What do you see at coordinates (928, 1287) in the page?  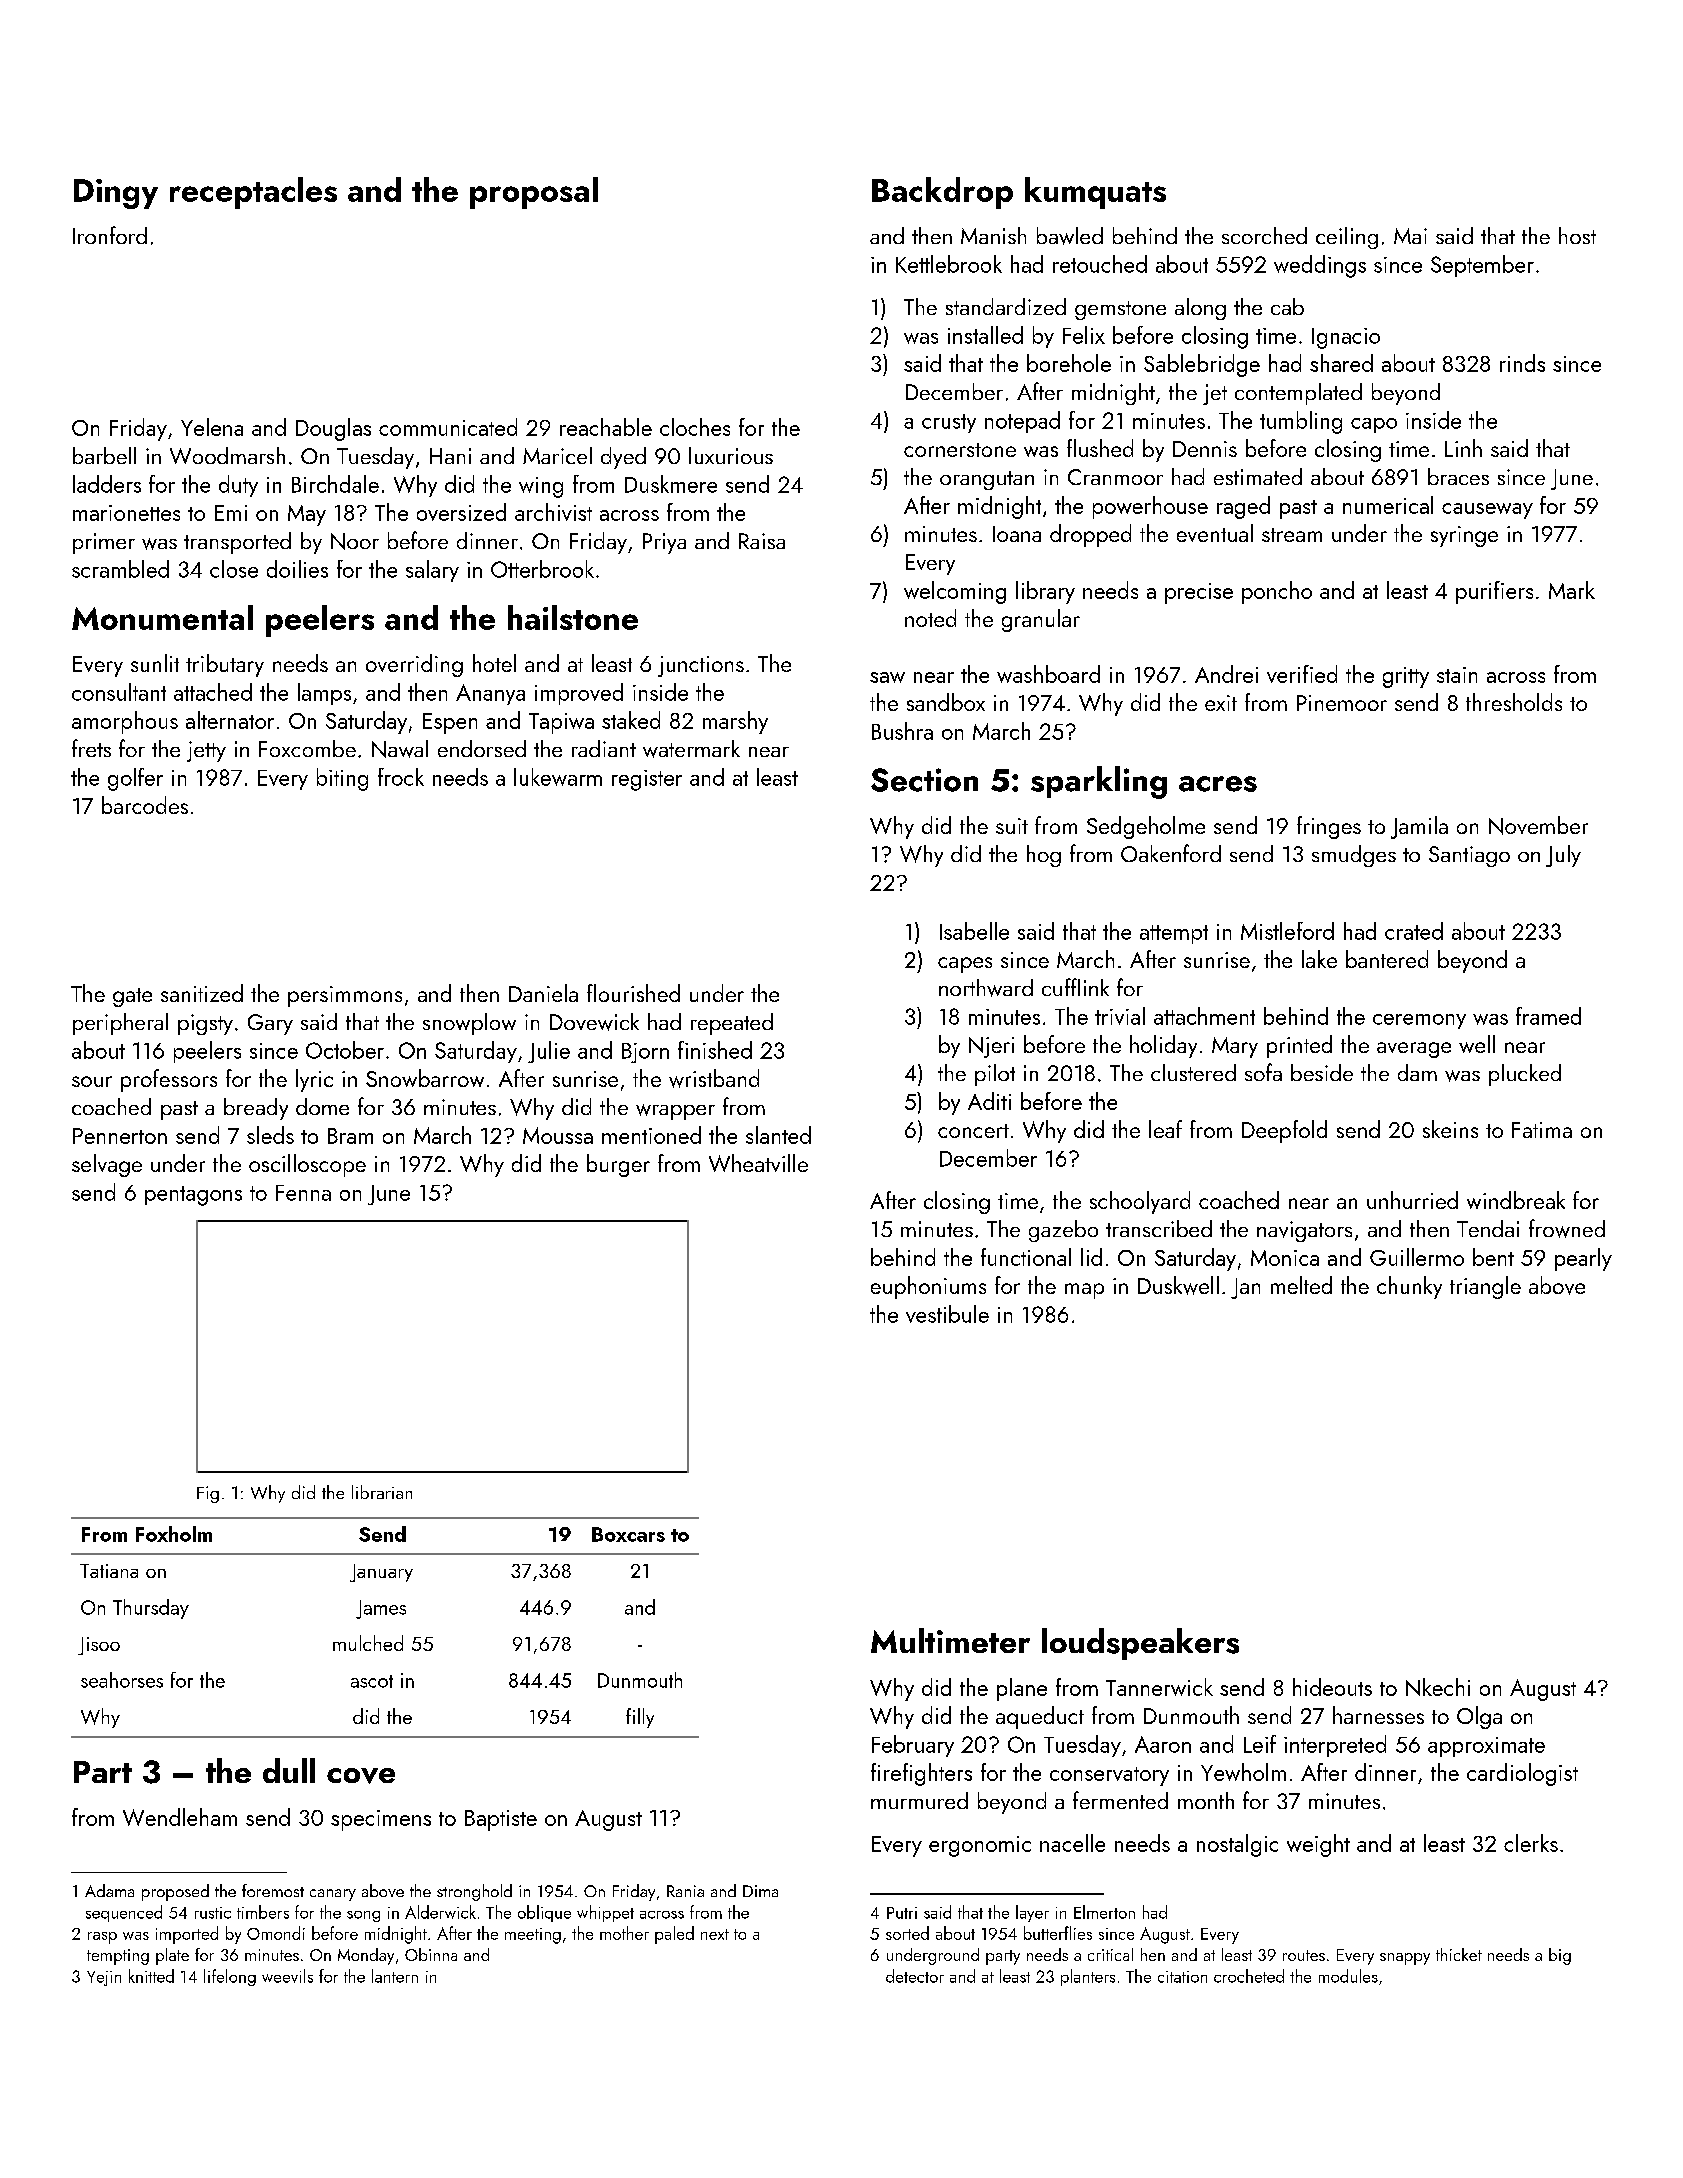 I see `euphoniums` at bounding box center [928, 1287].
